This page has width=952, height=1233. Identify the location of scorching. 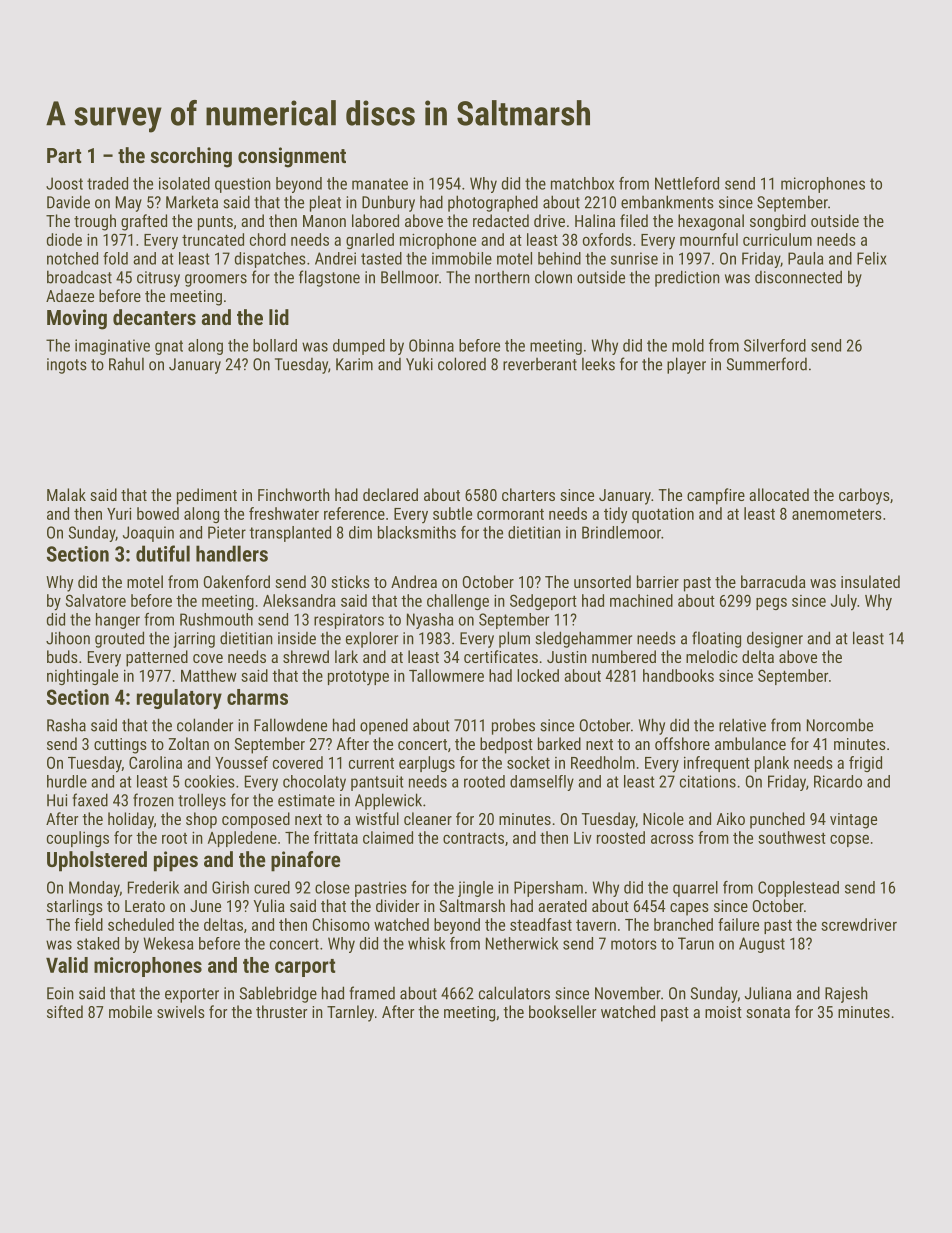
(191, 157).
